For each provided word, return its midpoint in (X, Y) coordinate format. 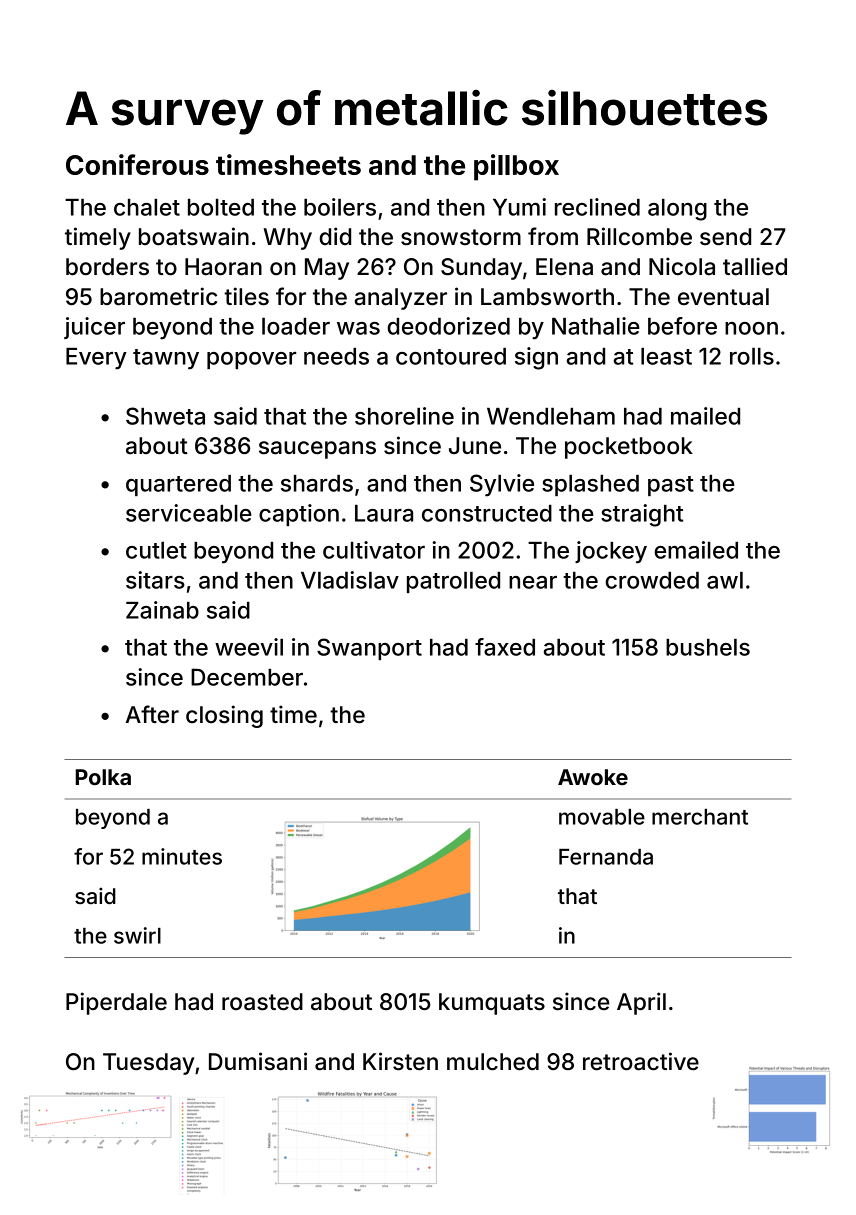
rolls (752, 356)
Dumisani (258, 1061)
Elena (564, 267)
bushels (708, 647)
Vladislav (350, 580)
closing (224, 716)
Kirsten (400, 1061)
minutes (182, 856)
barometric (158, 296)
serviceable (189, 513)
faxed (505, 647)
